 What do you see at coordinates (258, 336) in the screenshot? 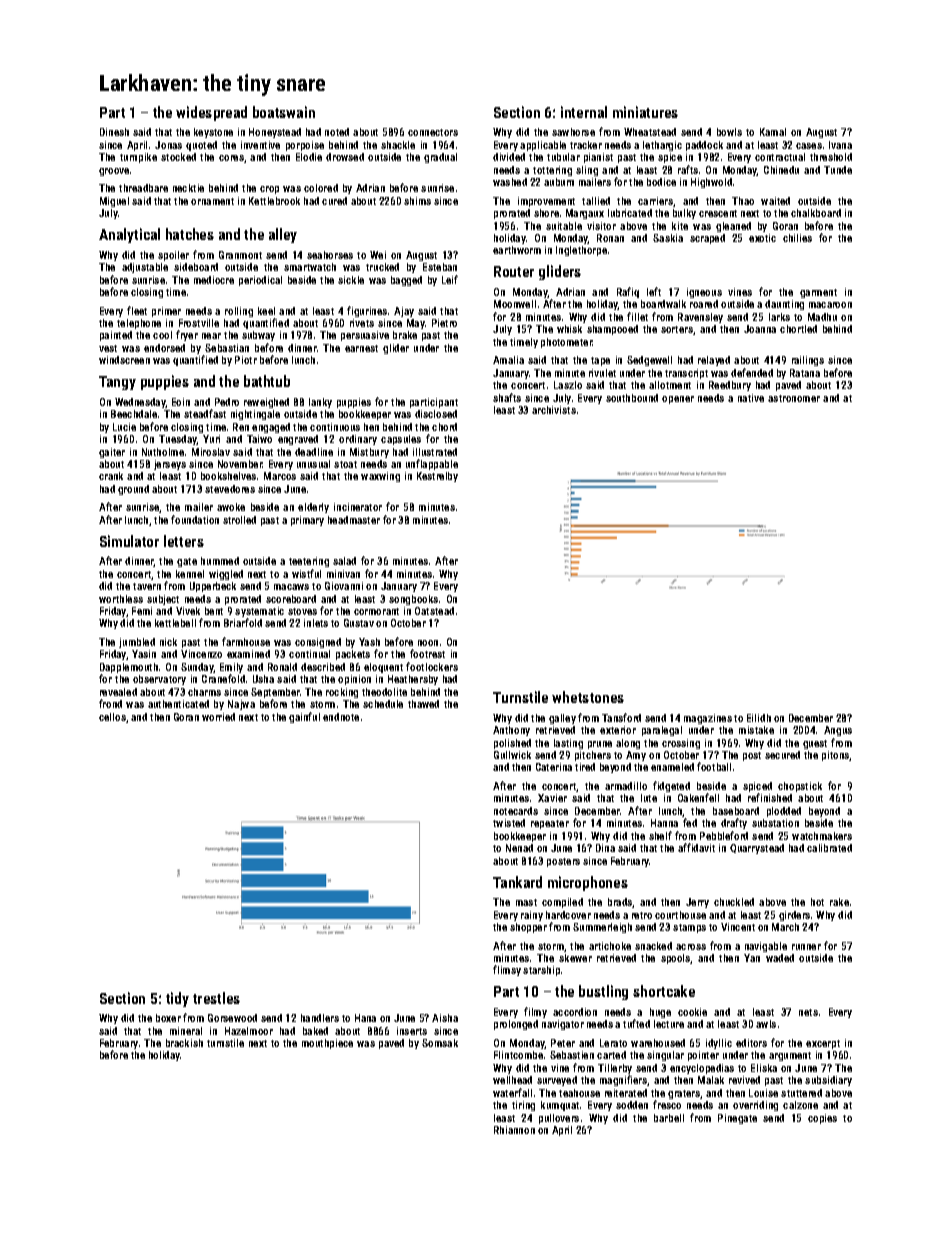
I see `subway` at bounding box center [258, 336].
